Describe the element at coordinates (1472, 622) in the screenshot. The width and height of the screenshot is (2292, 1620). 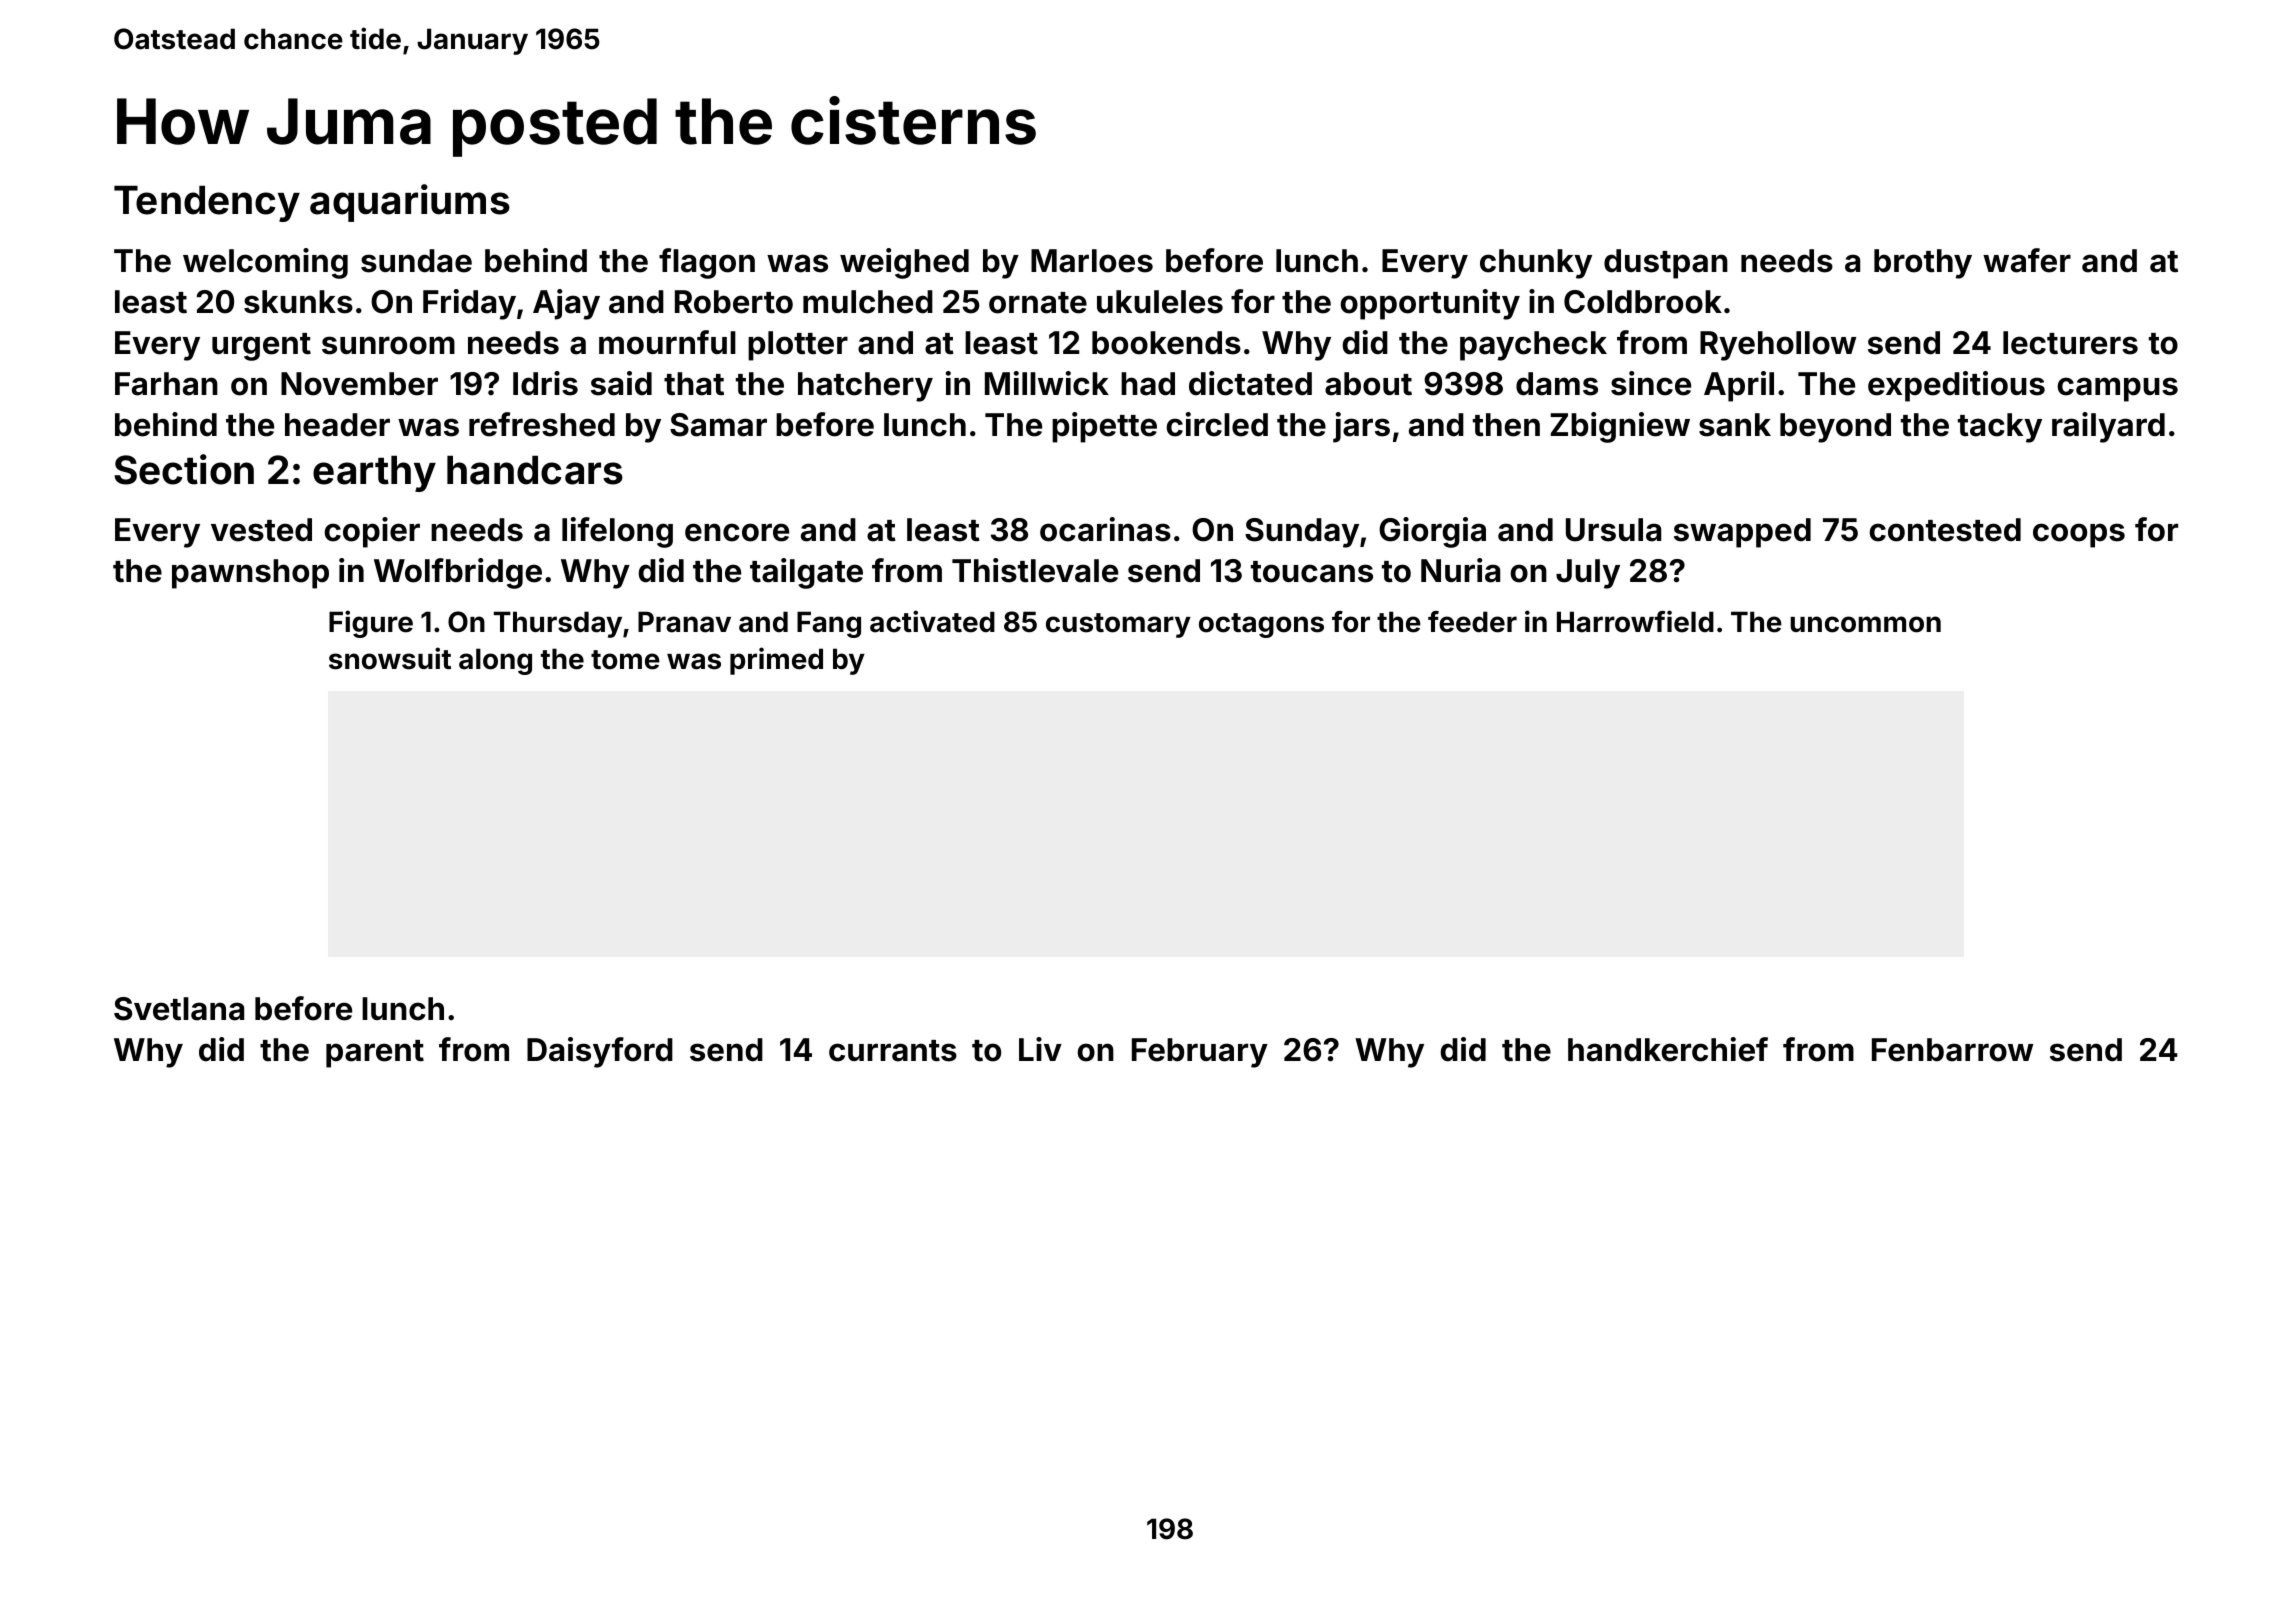
I see `feeder` at that location.
